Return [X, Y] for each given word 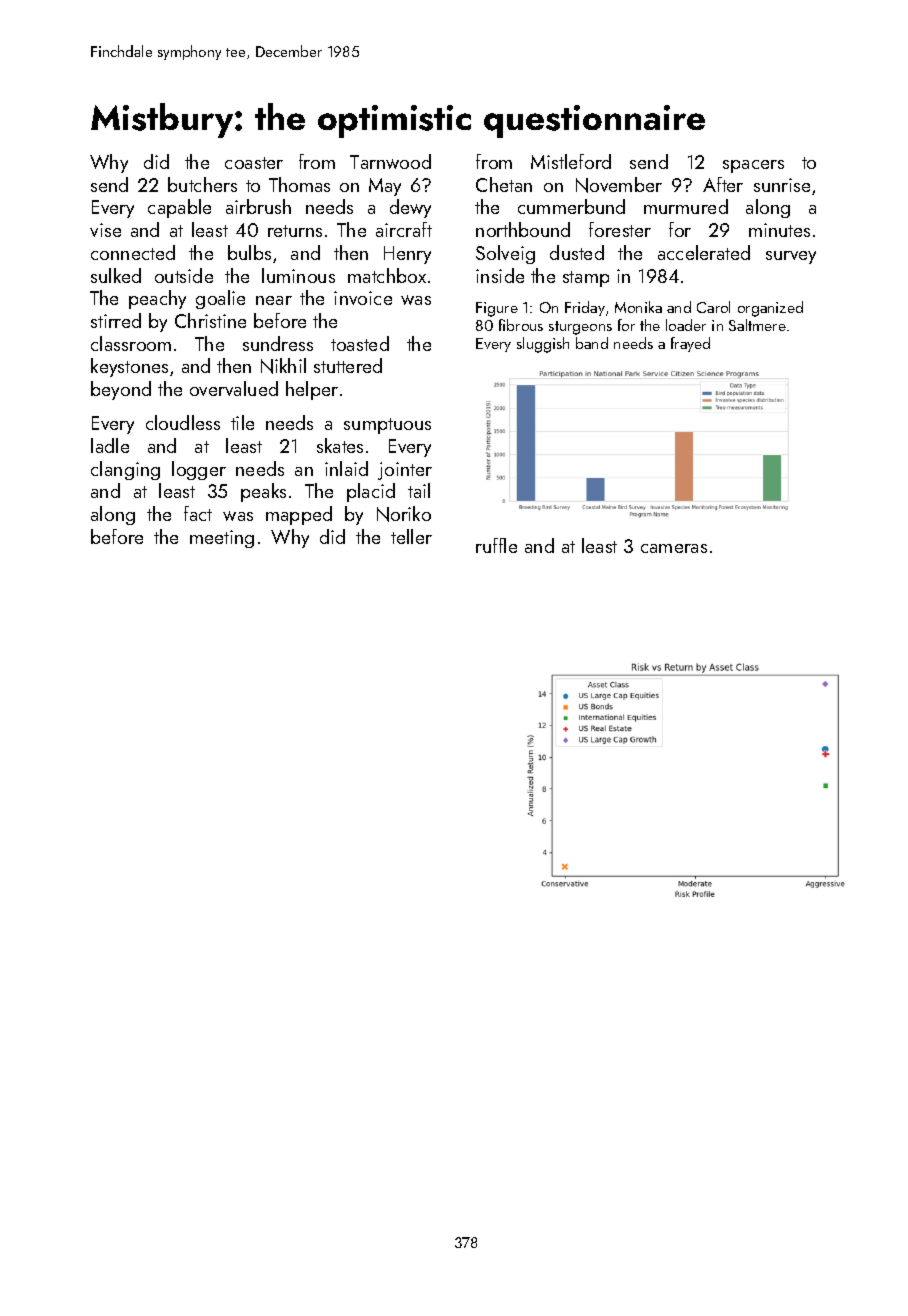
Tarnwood [390, 161]
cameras [674, 548]
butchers [202, 184]
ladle [110, 445]
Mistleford [571, 161]
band [592, 343]
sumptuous [387, 426]
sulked [116, 275]
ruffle [496, 545]
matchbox [387, 275]
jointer [405, 471]
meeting [222, 539]
